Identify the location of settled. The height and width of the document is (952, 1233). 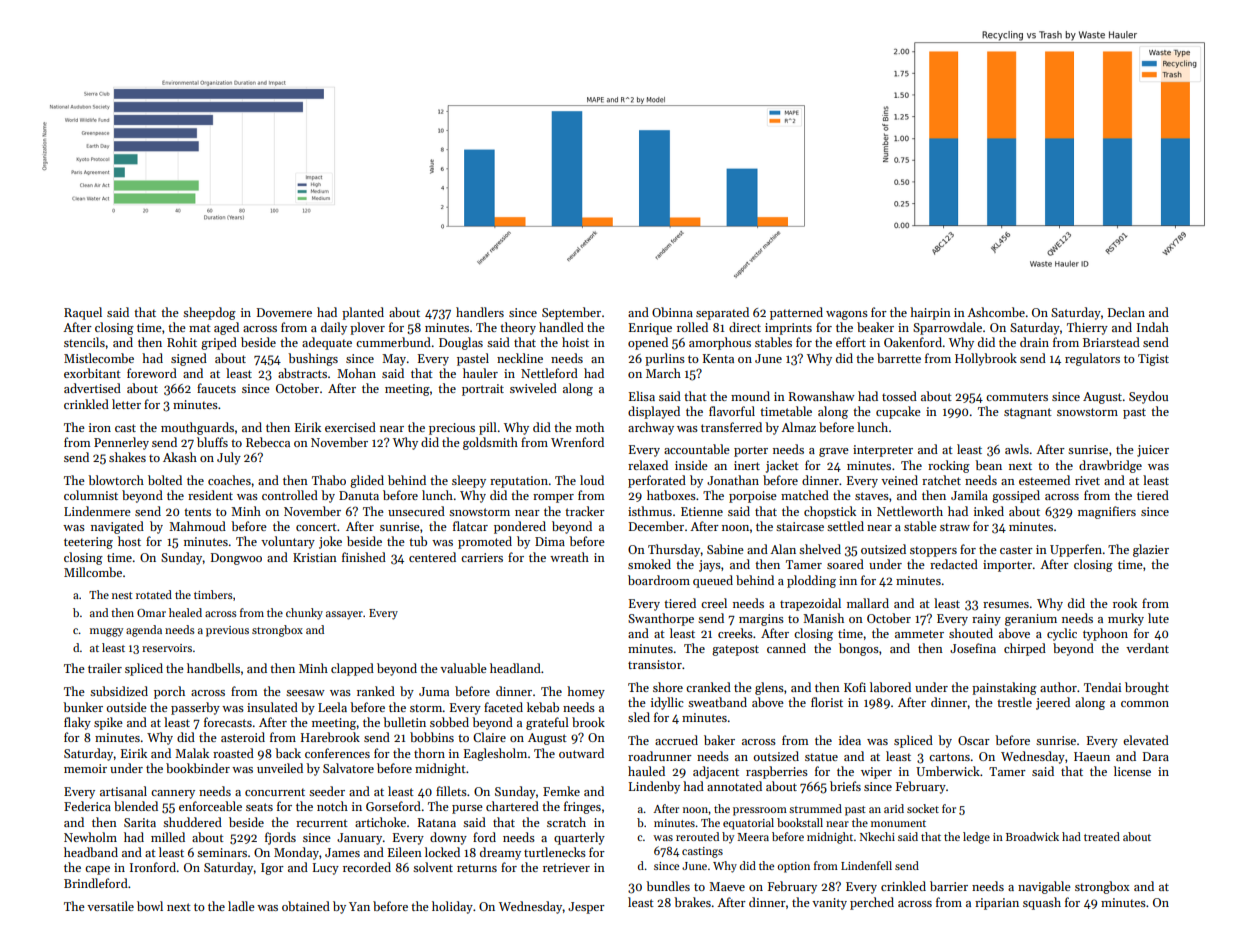
(845, 526).
